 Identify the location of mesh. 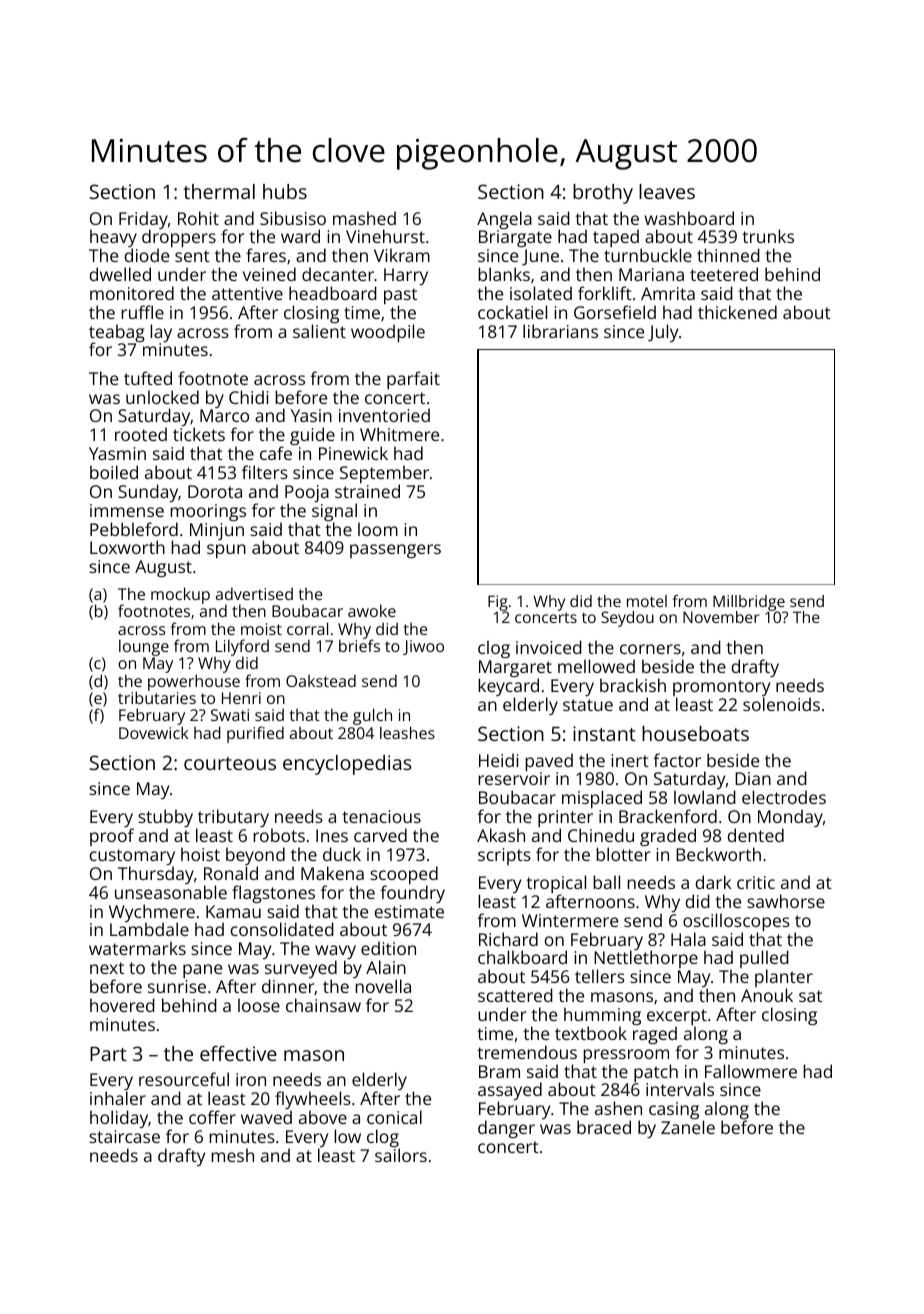
(232, 1155).
